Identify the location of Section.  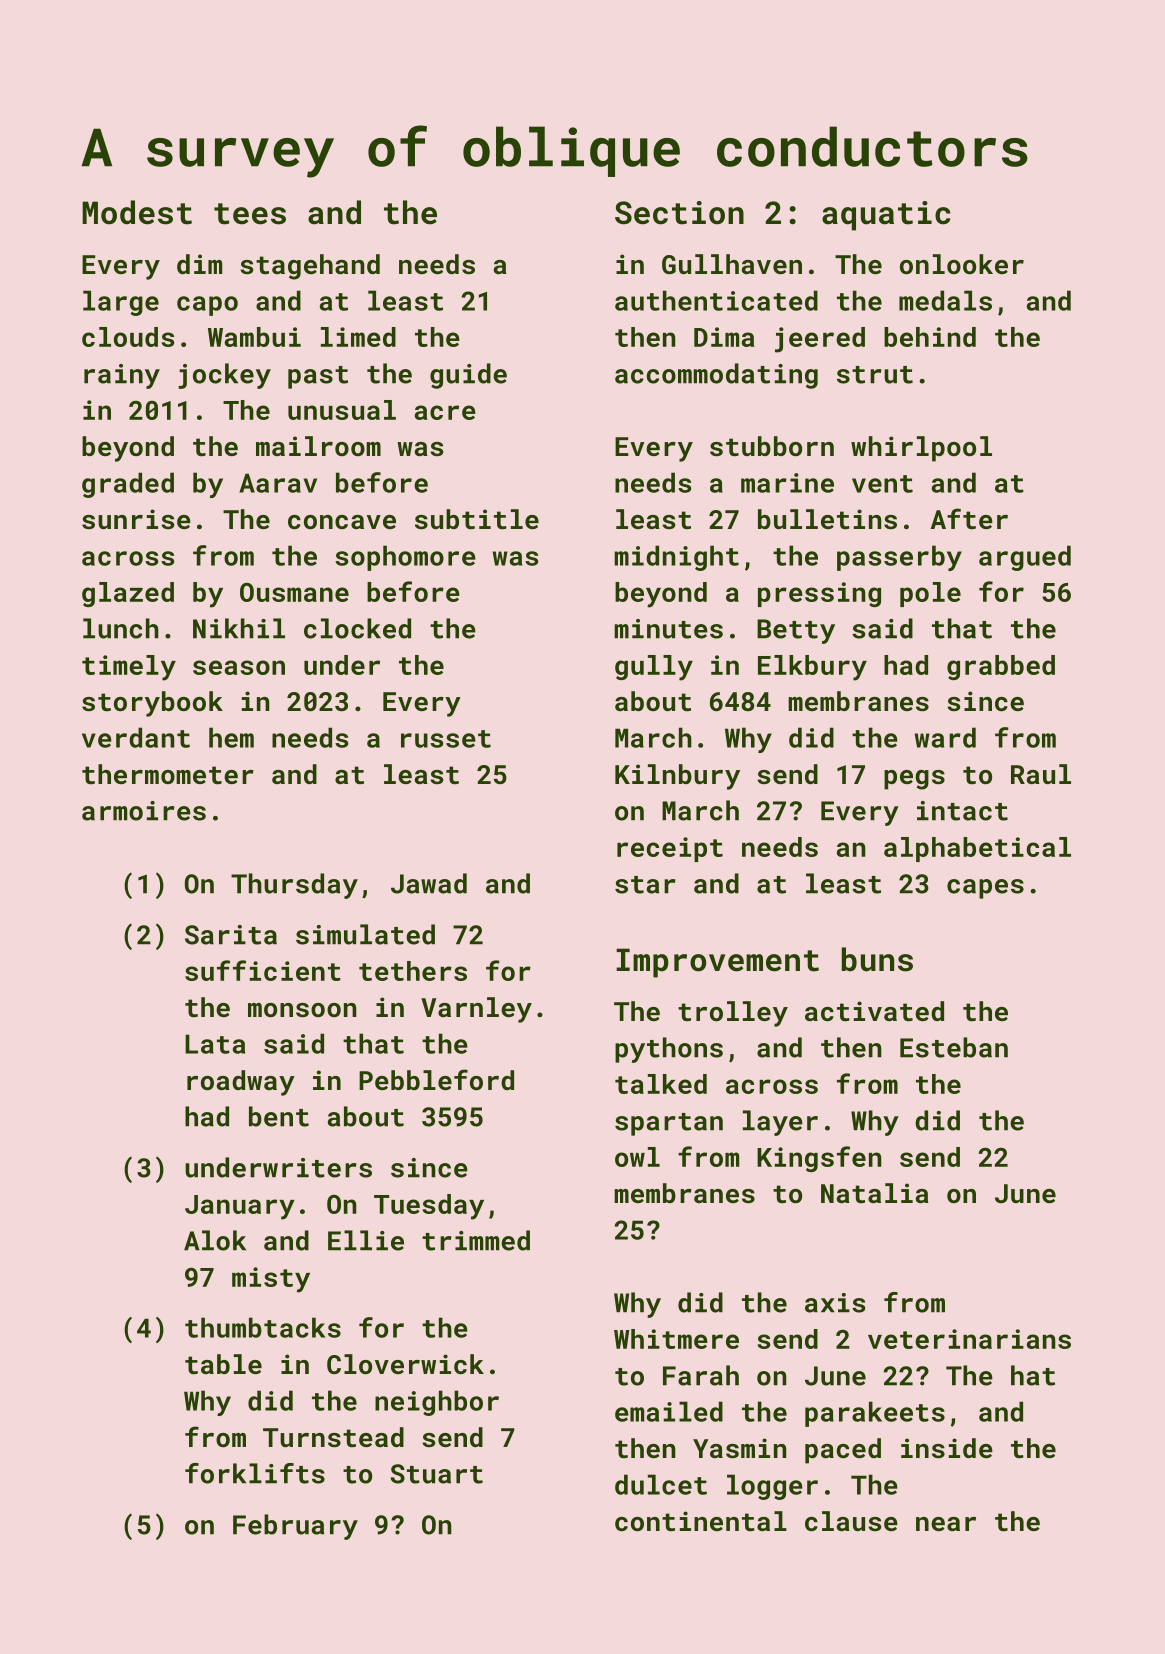
(679, 213).
